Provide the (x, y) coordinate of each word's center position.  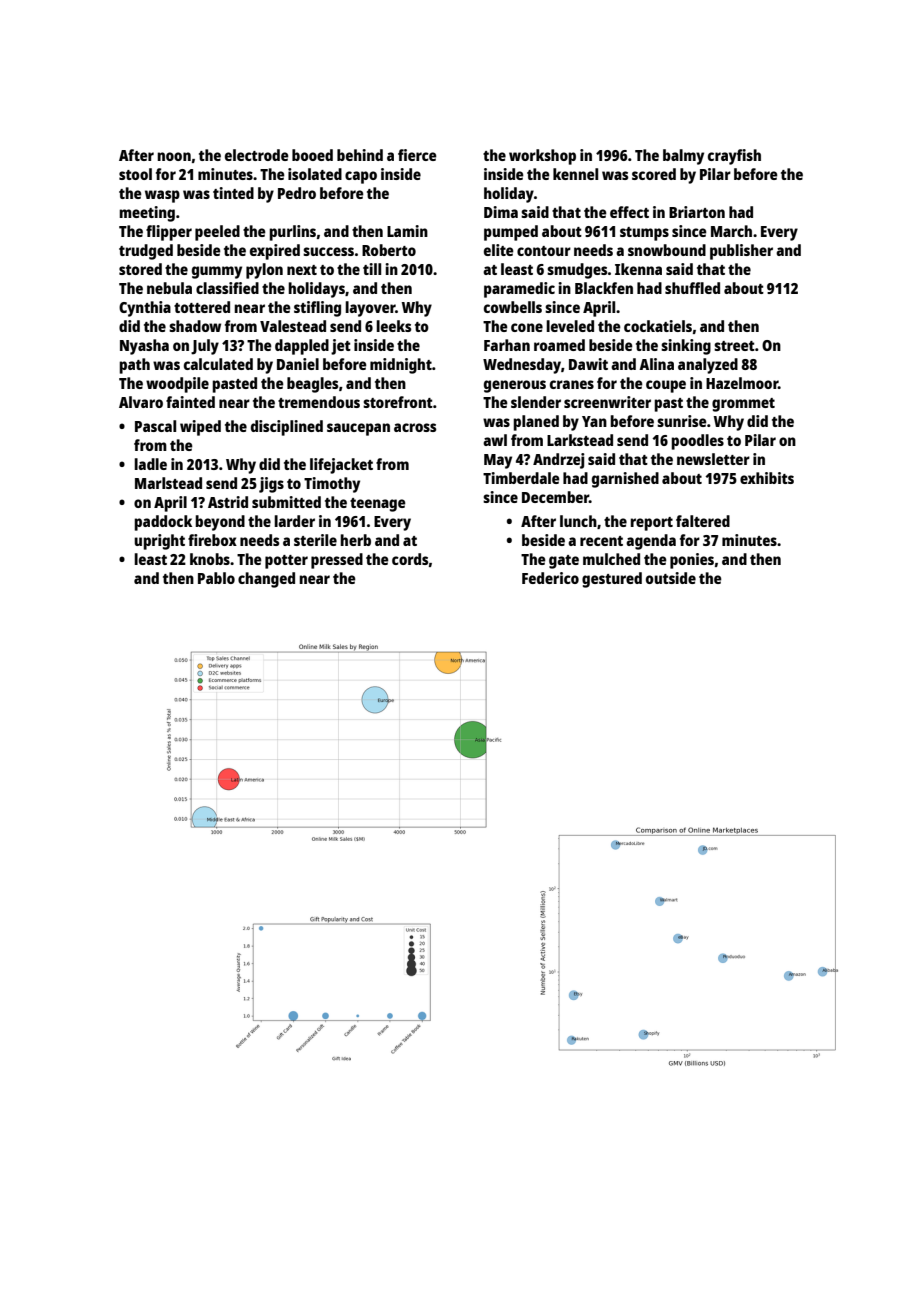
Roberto (389, 250)
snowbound (667, 250)
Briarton (697, 212)
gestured (612, 580)
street (734, 346)
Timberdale (521, 478)
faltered (703, 521)
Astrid (228, 502)
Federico (550, 578)
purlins (292, 233)
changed (266, 580)
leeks (394, 326)
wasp (162, 196)
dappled (302, 347)
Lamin (407, 231)
